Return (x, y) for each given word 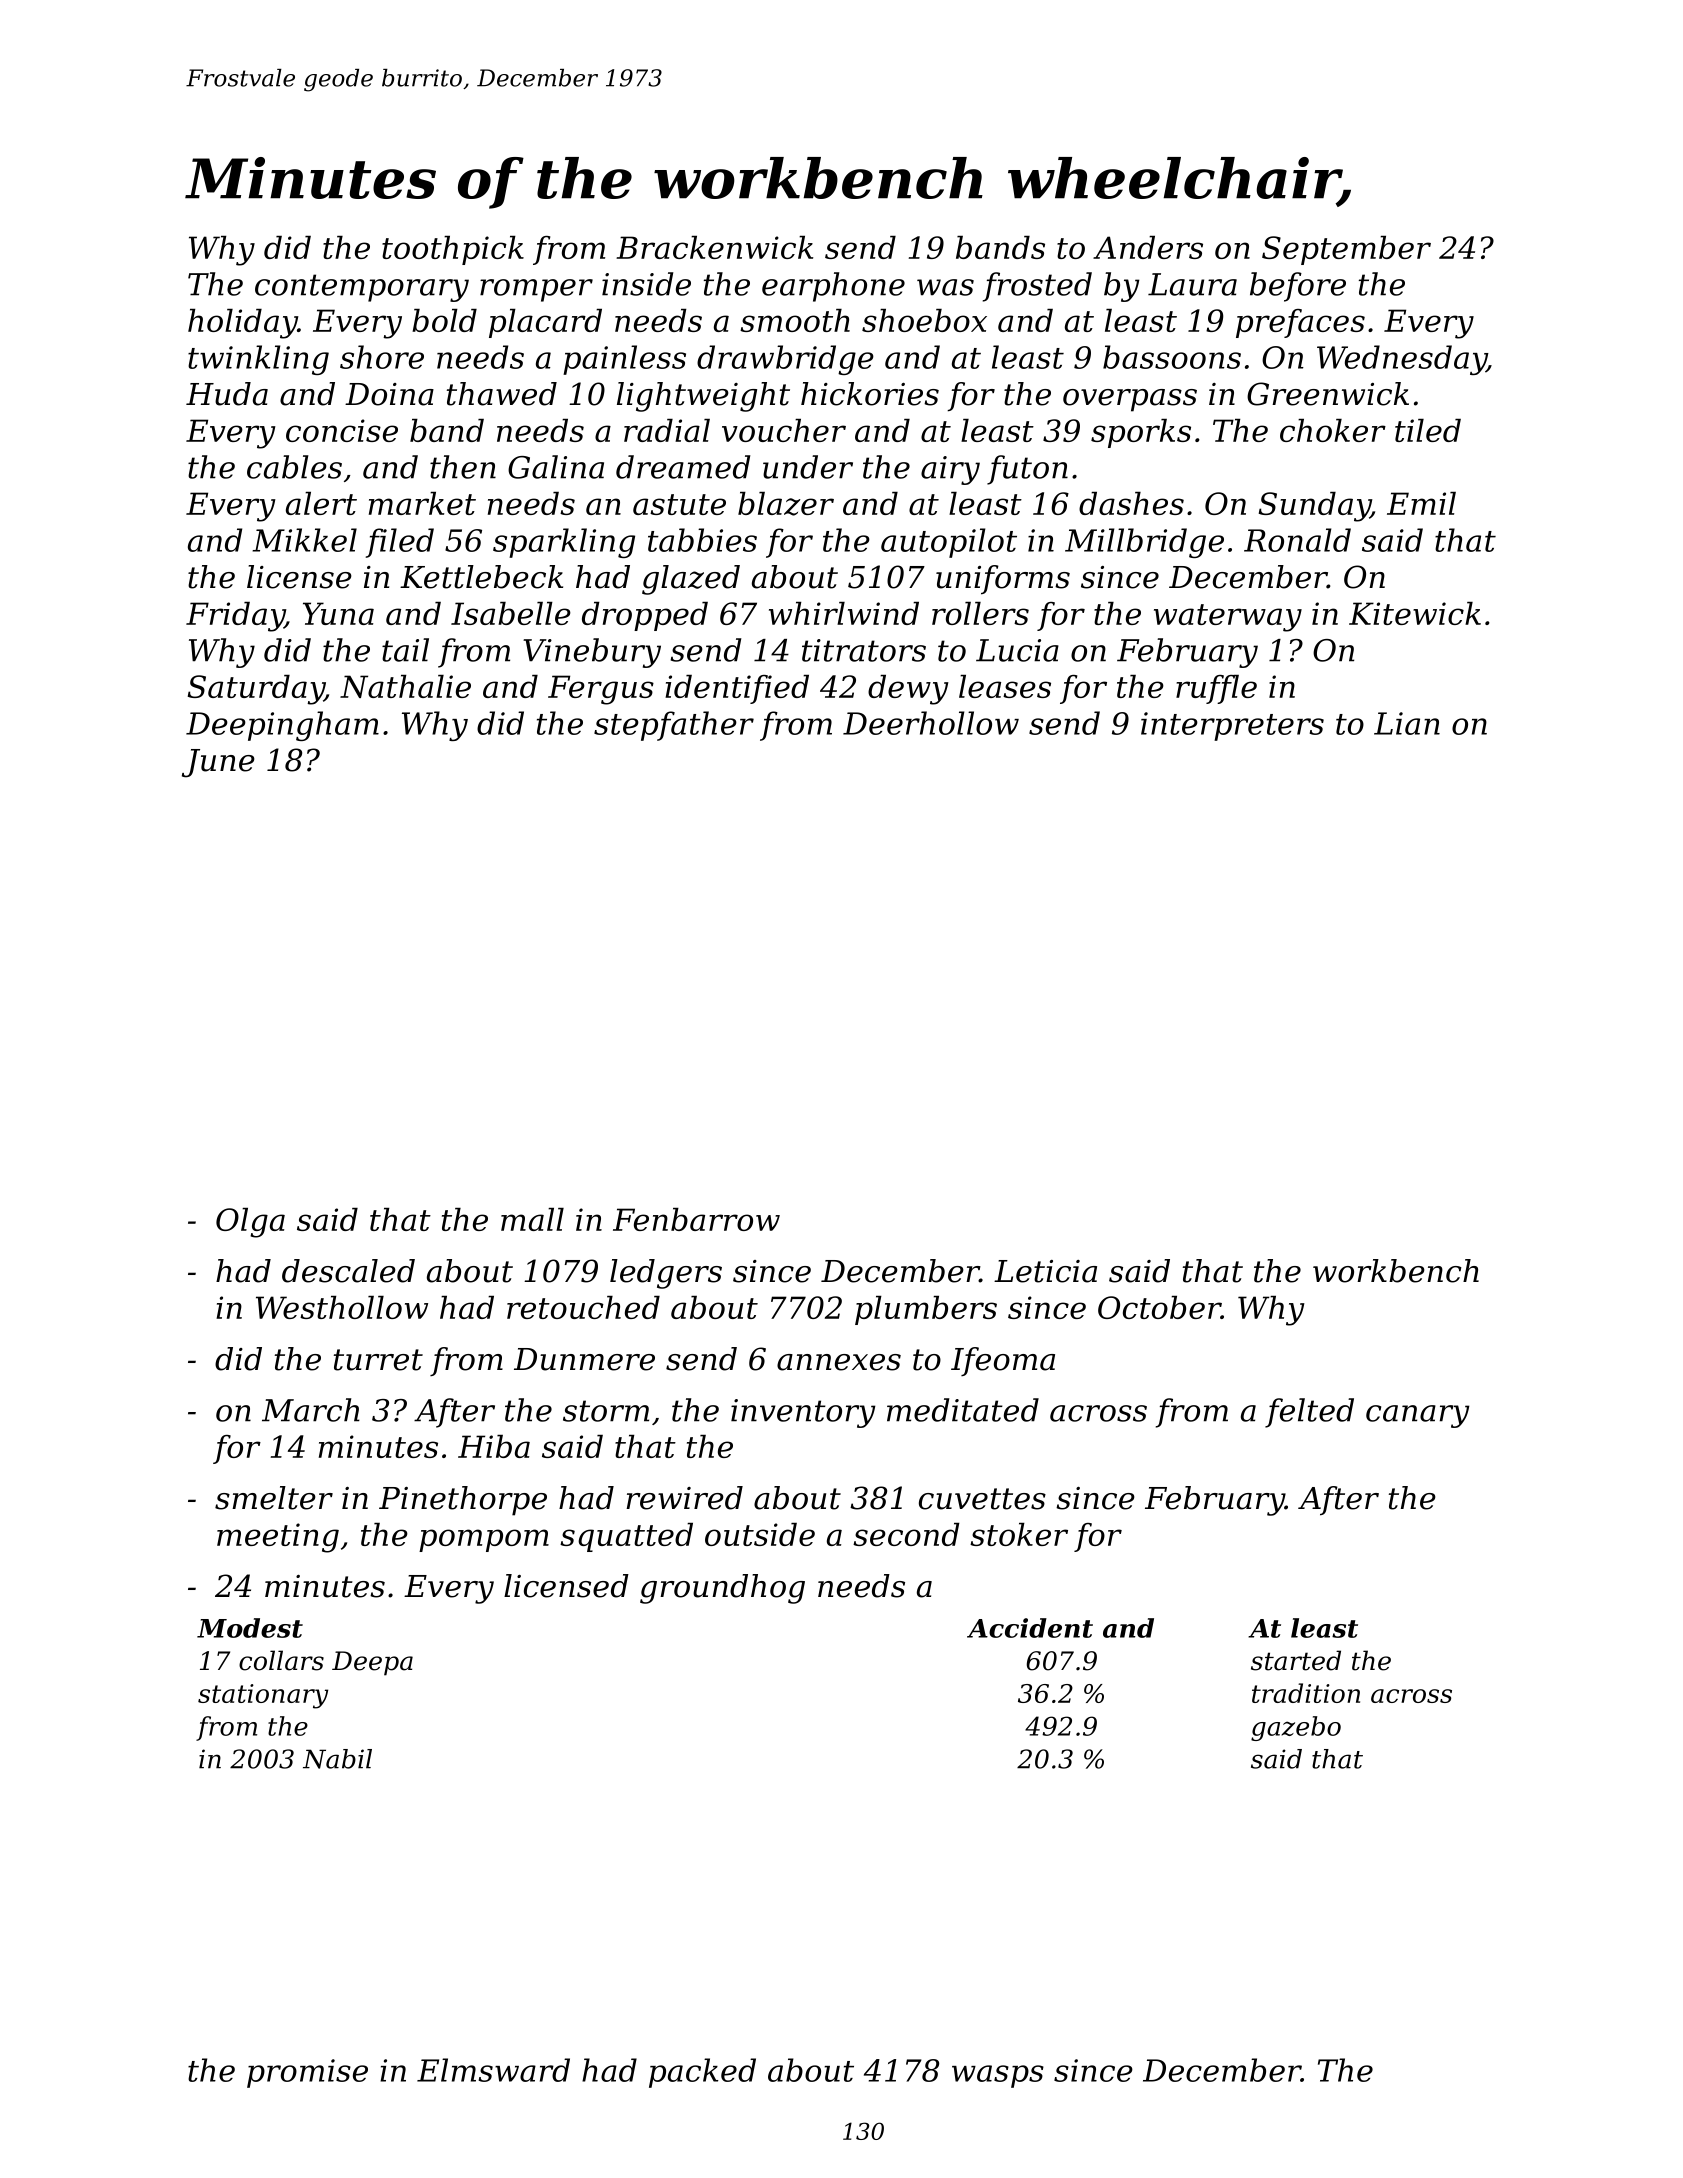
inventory (803, 1413)
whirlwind (844, 613)
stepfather (674, 726)
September (1346, 250)
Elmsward (493, 2070)
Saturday (256, 690)
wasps (998, 2076)
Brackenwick (714, 247)
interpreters (1232, 726)
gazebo (1296, 1728)
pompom (484, 1540)
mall (532, 1219)
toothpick (453, 250)
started (1296, 1660)
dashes (1131, 503)
